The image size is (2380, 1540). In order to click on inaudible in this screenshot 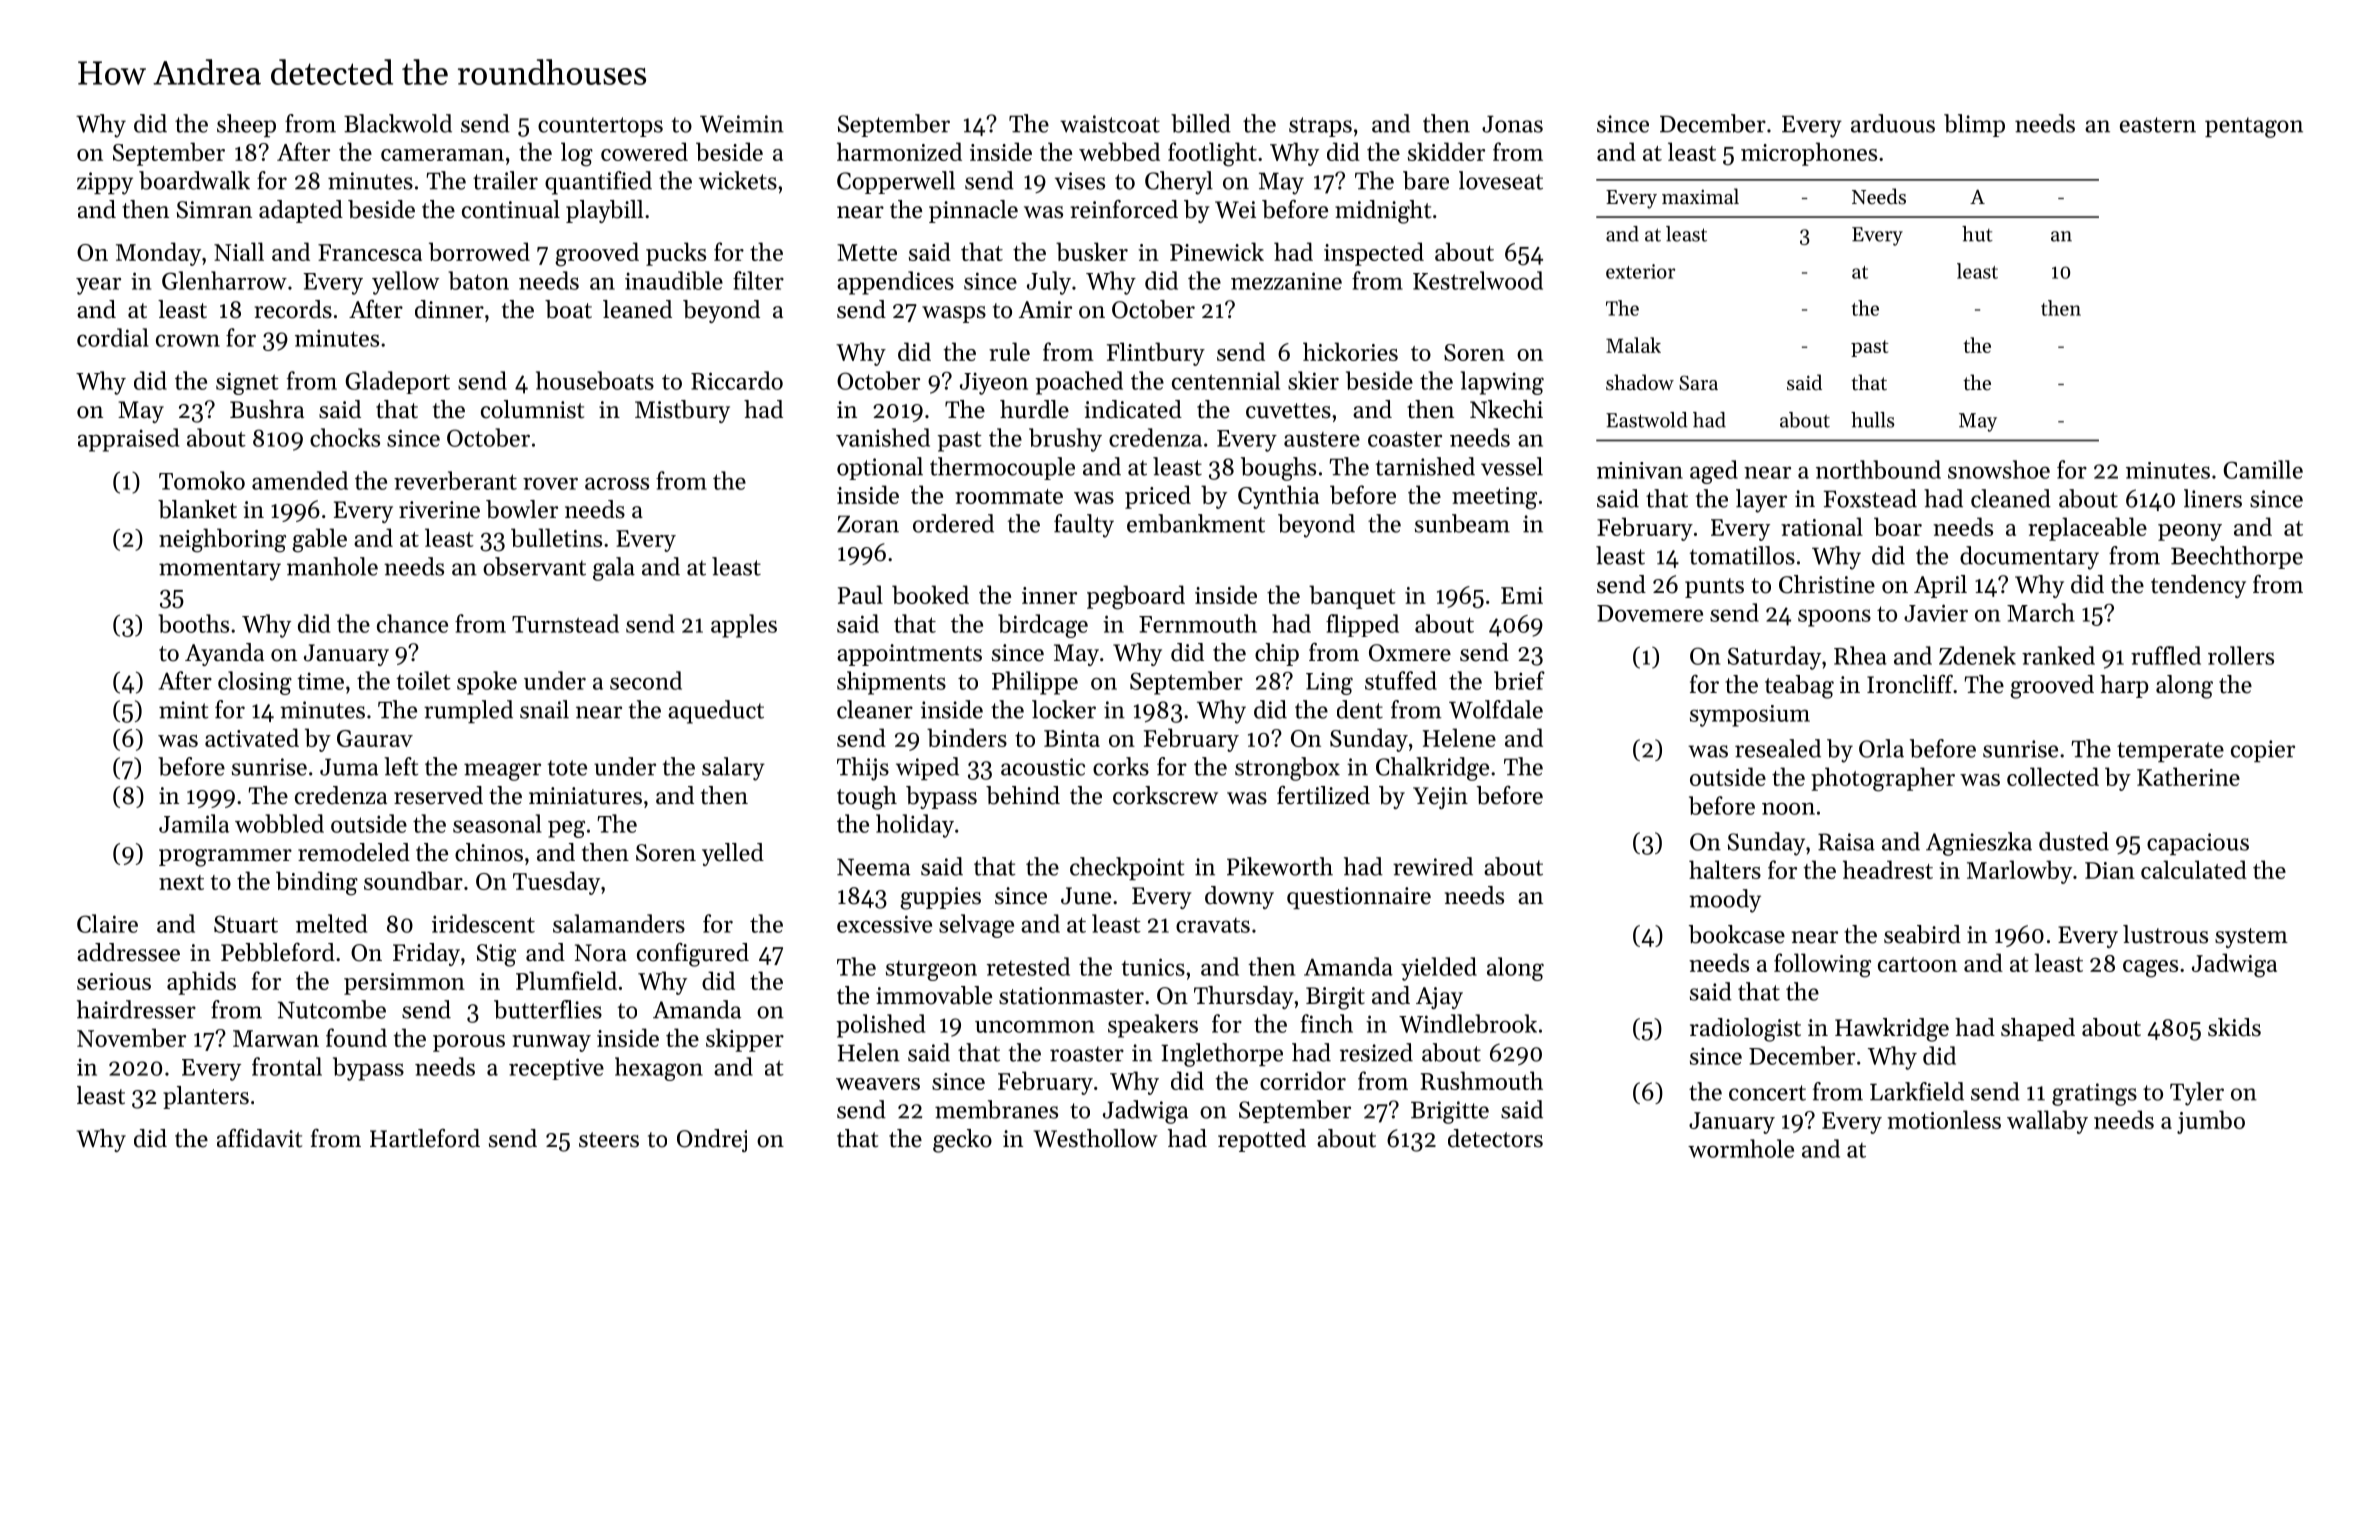, I will do `click(674, 280)`.
